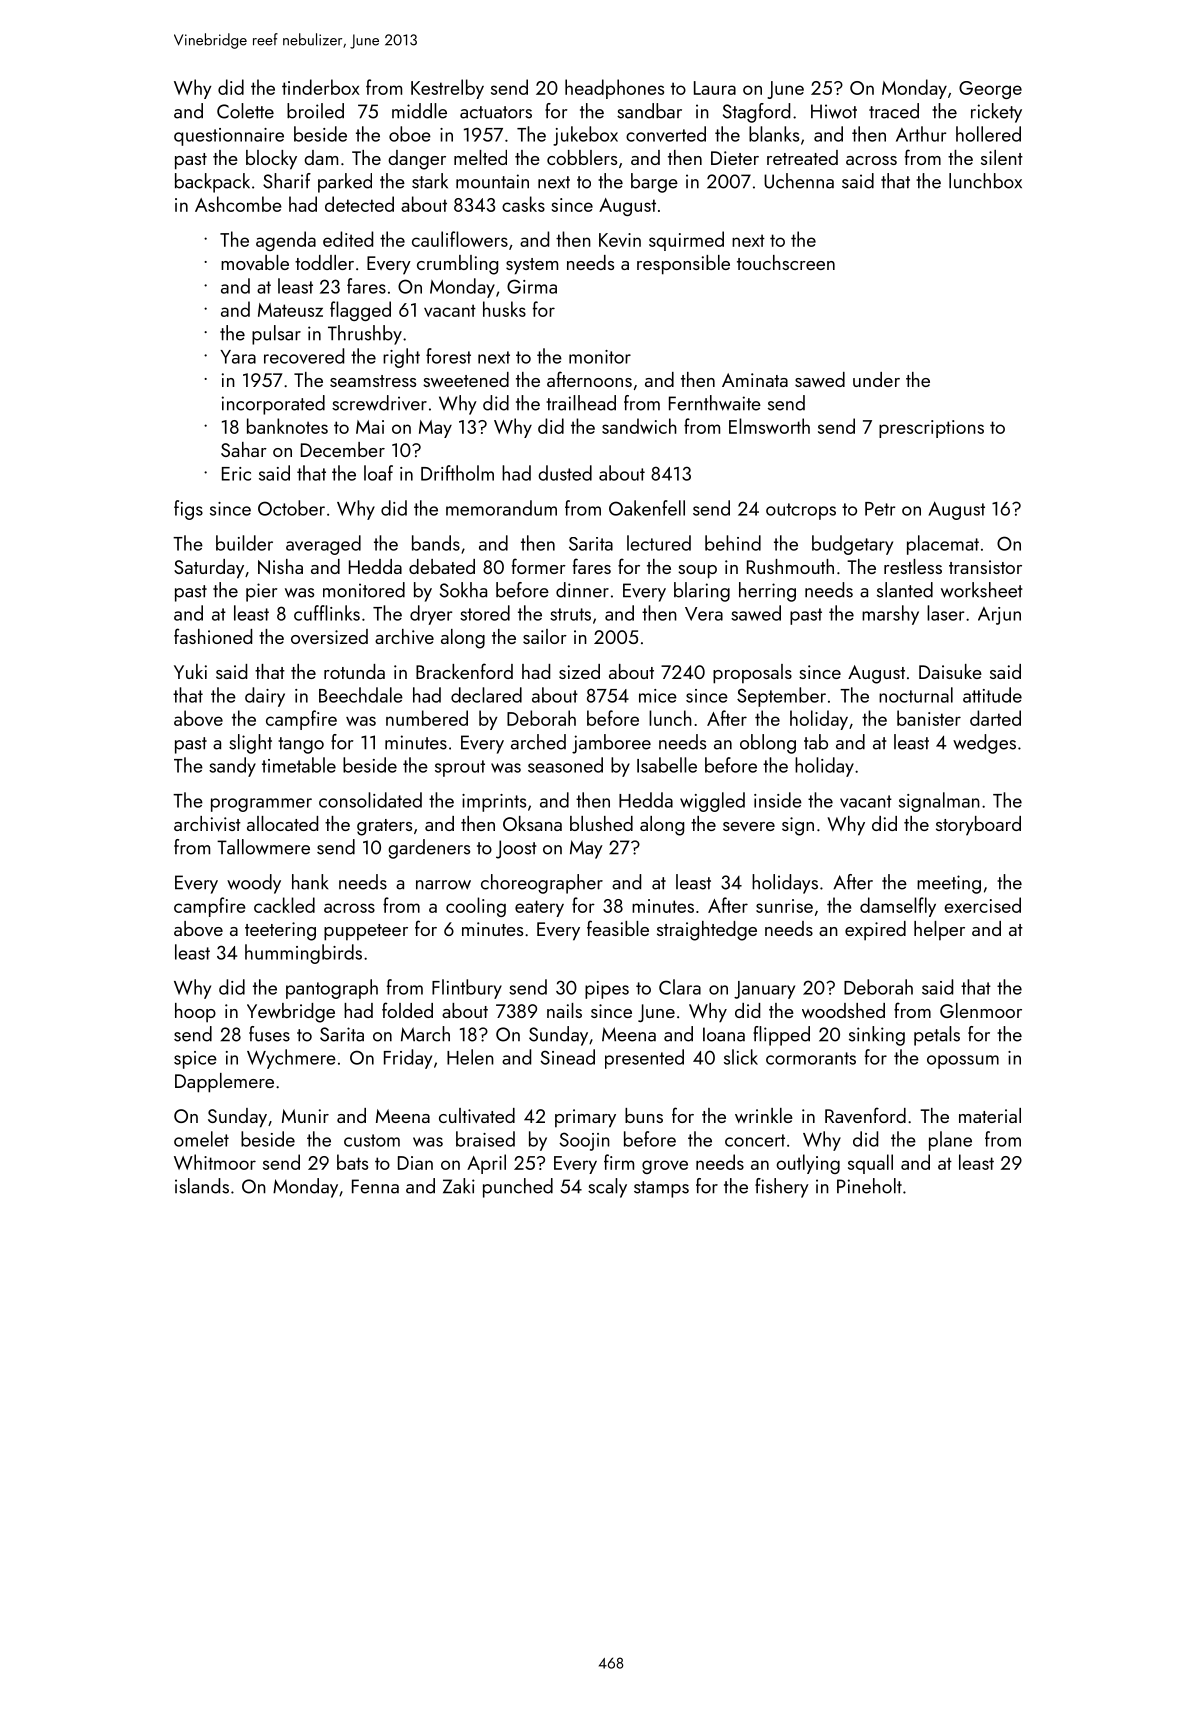  I want to click on touchscreen, so click(786, 262).
